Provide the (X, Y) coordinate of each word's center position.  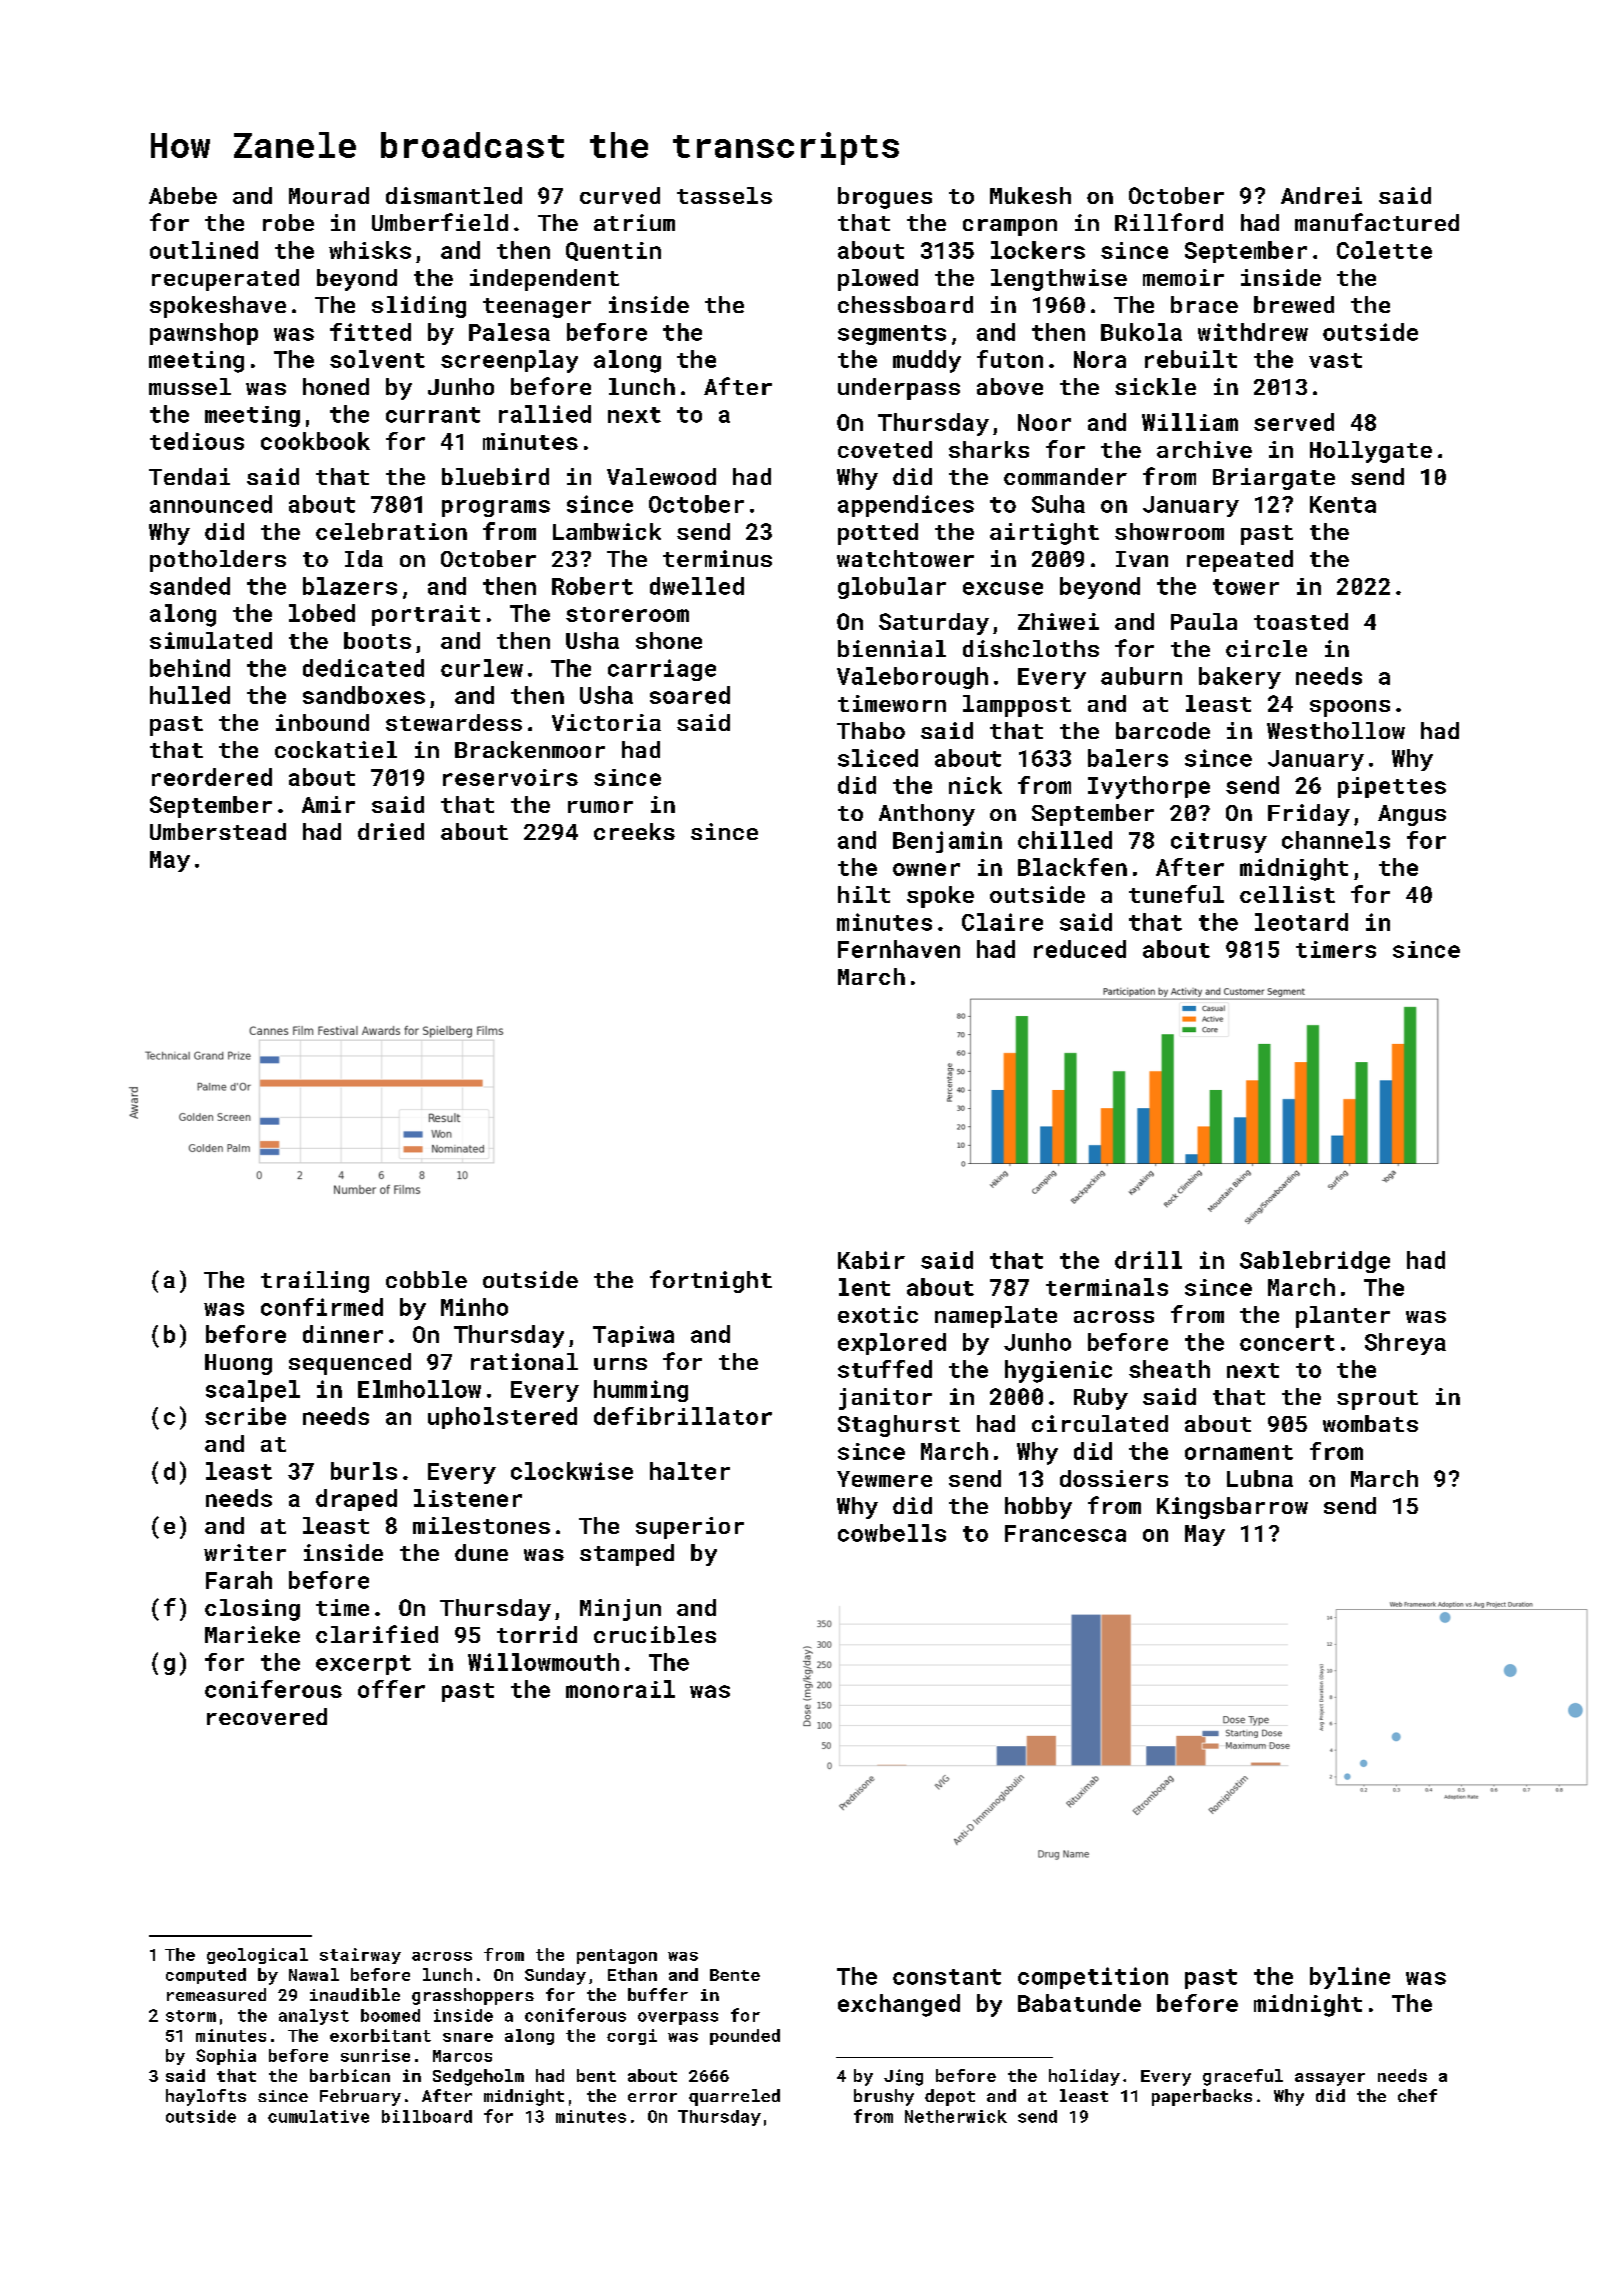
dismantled (454, 195)
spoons (1350, 708)
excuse (1003, 588)
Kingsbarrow (1232, 1508)
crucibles (655, 1634)
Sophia (226, 2057)
